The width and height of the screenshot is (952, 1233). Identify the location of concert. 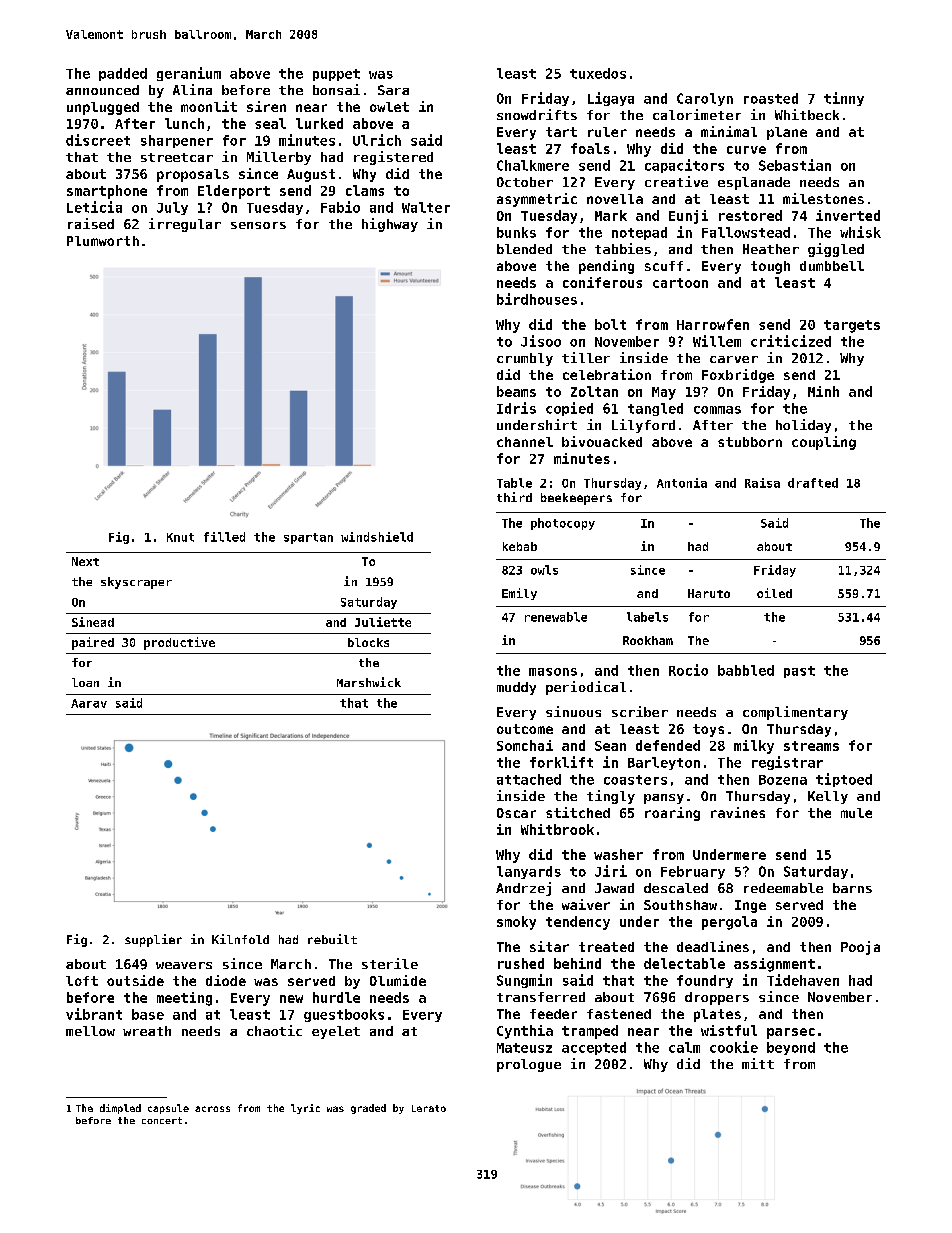
(162, 1120).
